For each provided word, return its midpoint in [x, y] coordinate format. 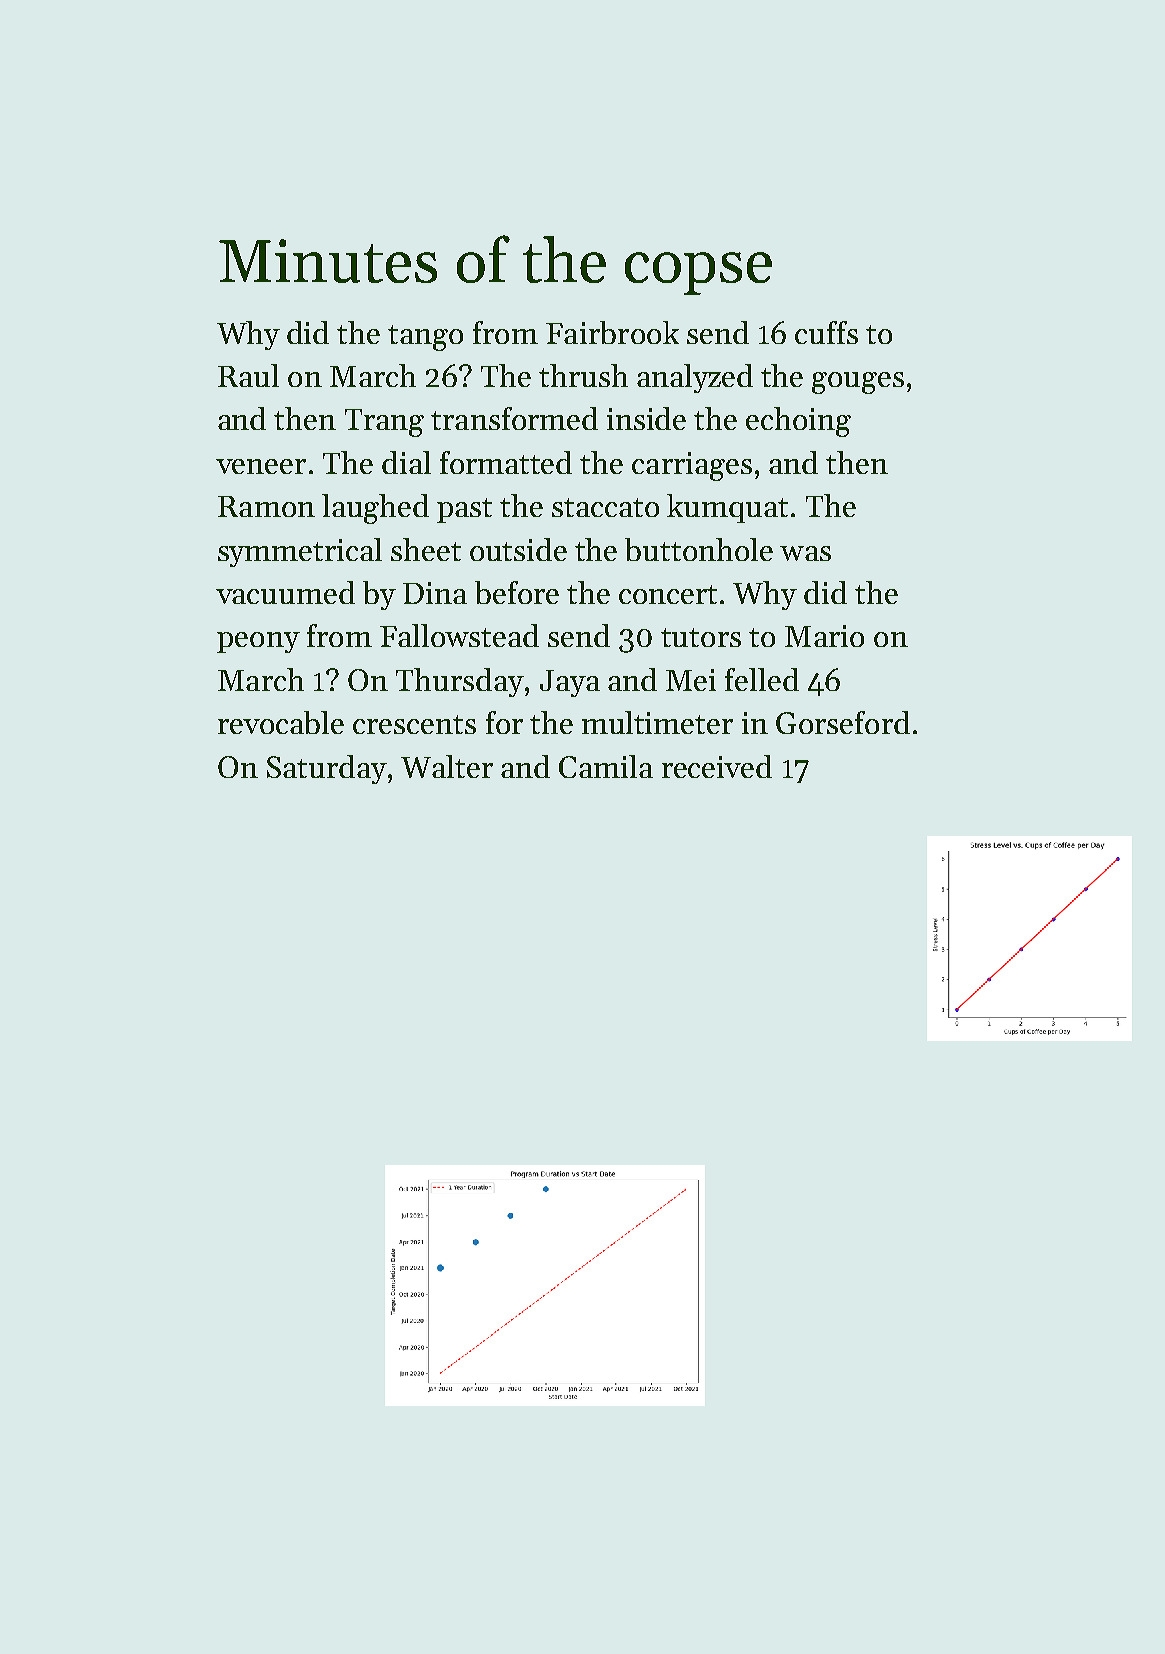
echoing [798, 422]
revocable [281, 722]
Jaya [570, 683]
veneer [261, 466]
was [805, 553]
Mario [824, 636]
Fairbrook [612, 332]
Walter [447, 766]
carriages [692, 466]
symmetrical [300, 552]
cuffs [826, 332]
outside [518, 549]
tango [425, 338]
